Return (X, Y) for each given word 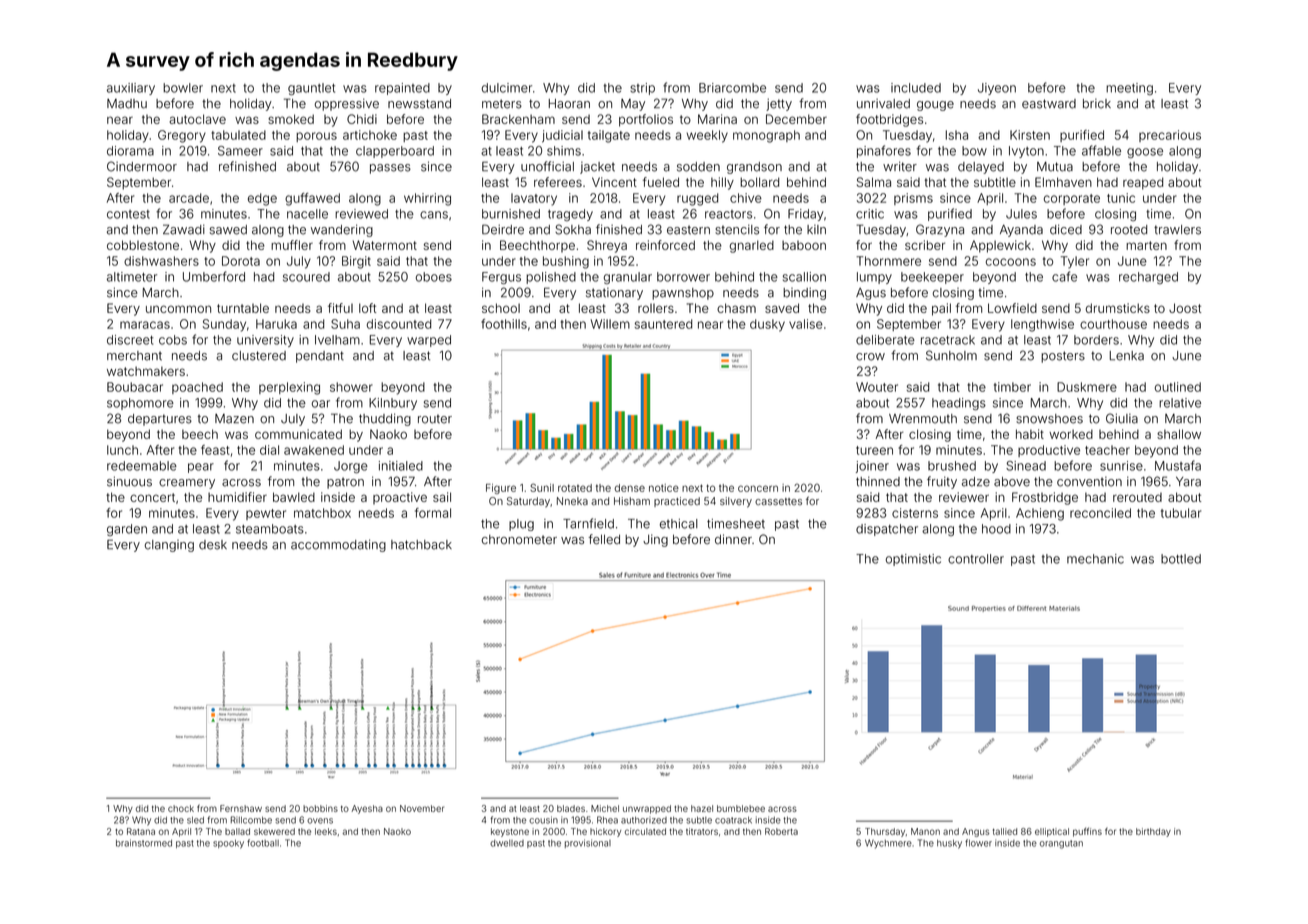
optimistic (913, 560)
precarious (1170, 136)
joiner (872, 467)
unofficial (547, 166)
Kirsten (1030, 135)
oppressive (346, 104)
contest (128, 214)
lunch (122, 450)
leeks (326, 831)
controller (976, 559)
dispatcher (887, 530)
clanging (169, 546)
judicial (562, 136)
